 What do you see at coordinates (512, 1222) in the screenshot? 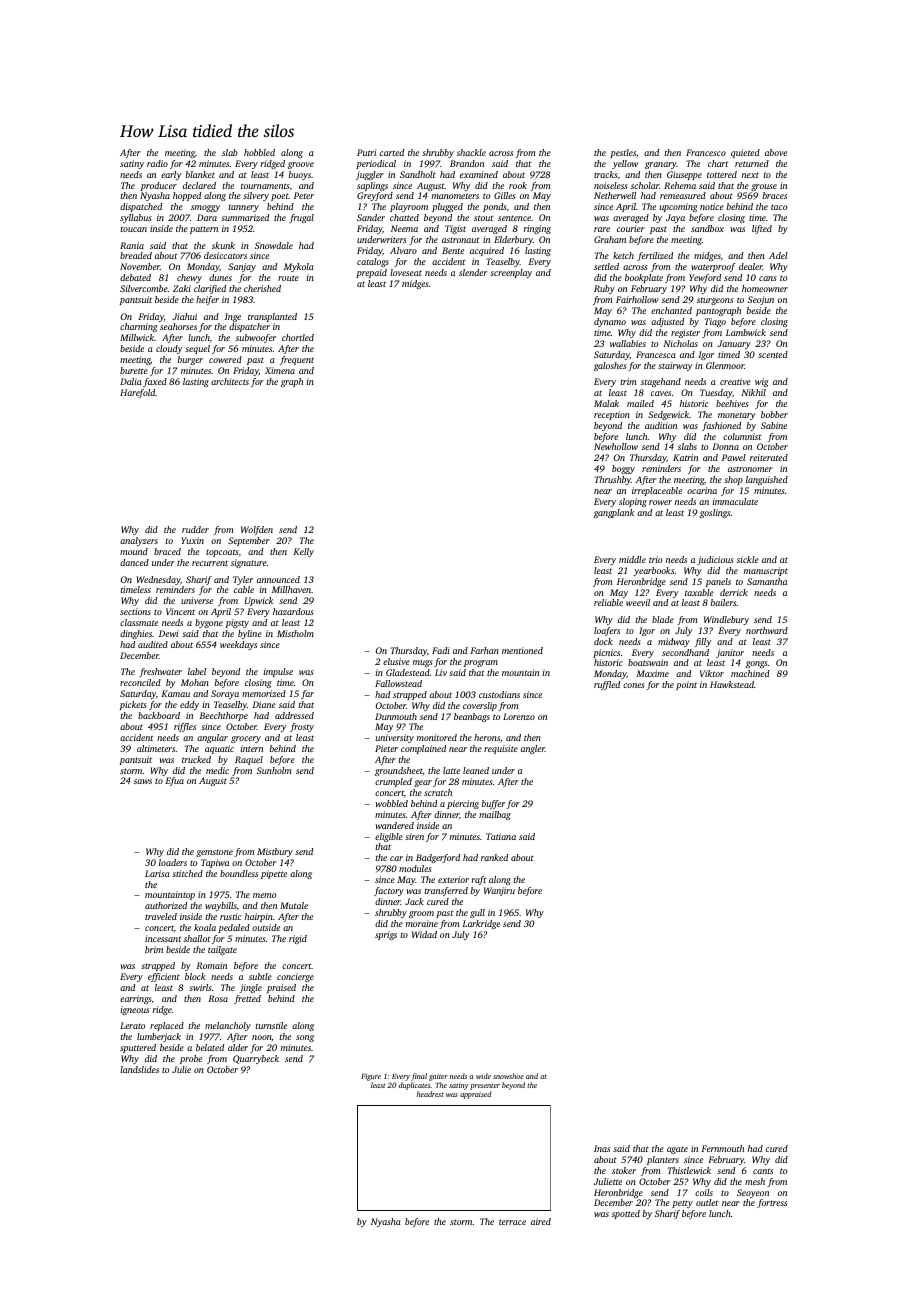
I see `terrace` at bounding box center [512, 1222].
